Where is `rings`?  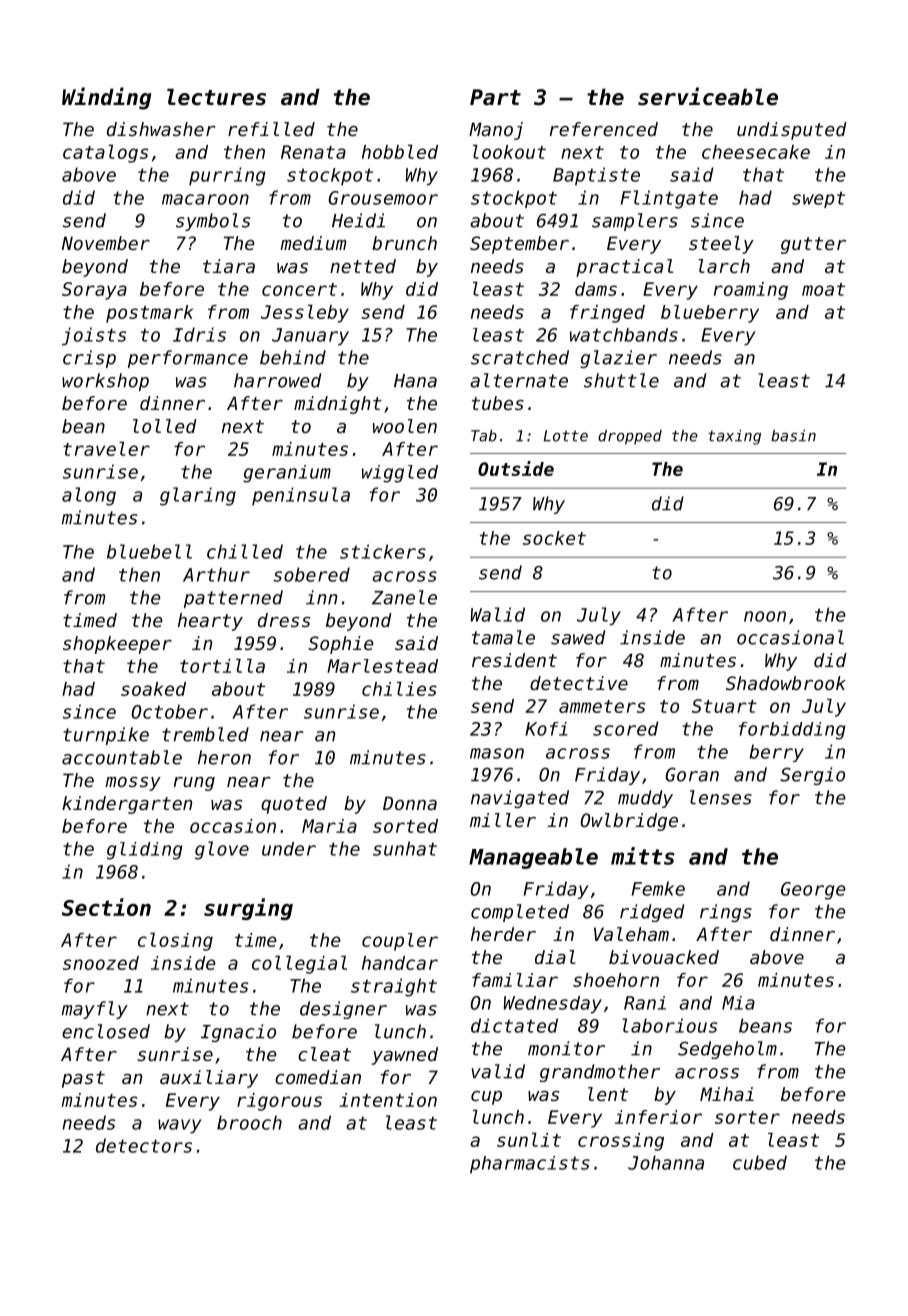 rings is located at coordinates (726, 913).
